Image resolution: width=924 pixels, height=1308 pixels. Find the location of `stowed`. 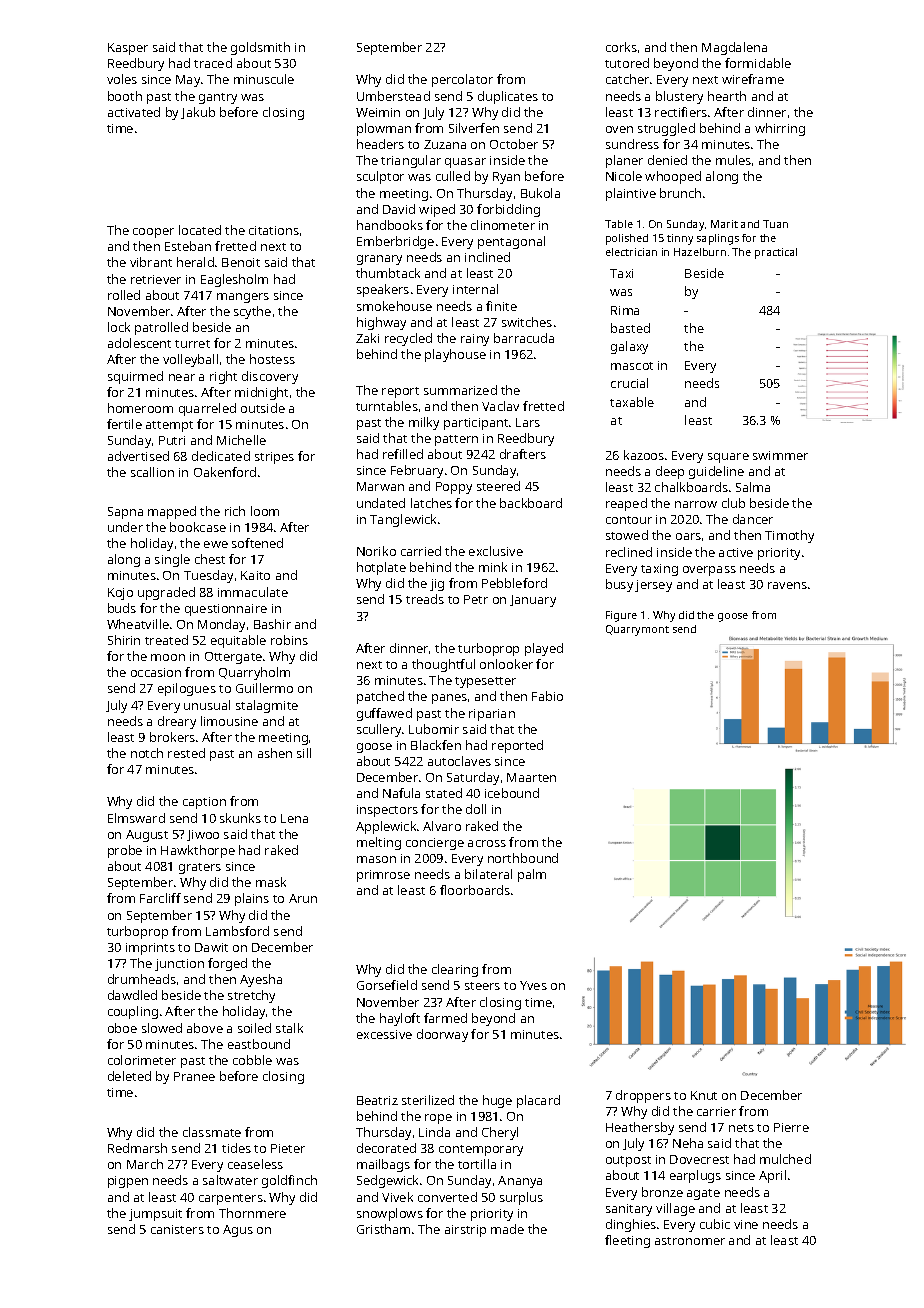

stowed is located at coordinates (627, 535).
